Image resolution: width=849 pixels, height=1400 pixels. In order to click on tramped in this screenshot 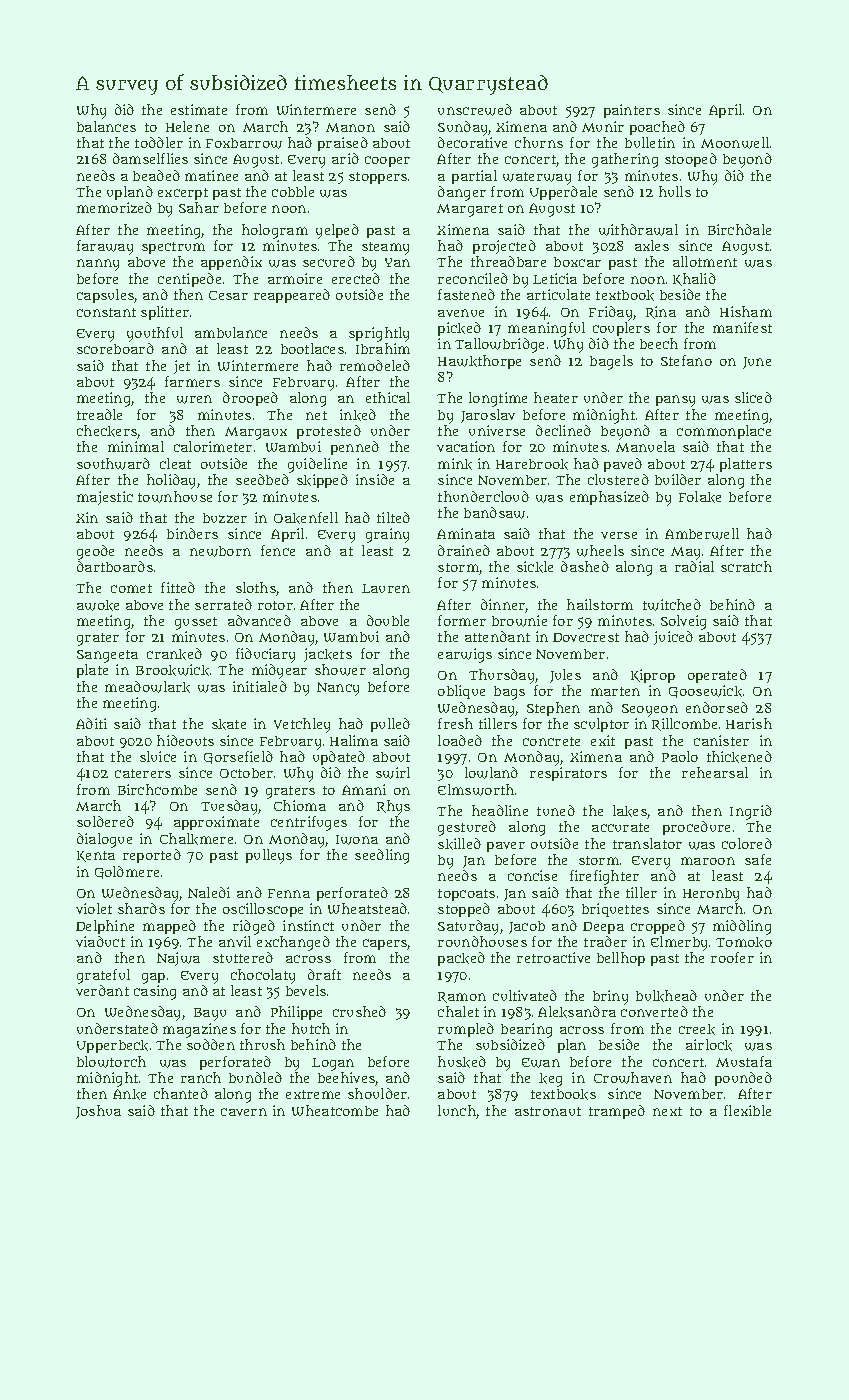, I will do `click(617, 1112)`.
